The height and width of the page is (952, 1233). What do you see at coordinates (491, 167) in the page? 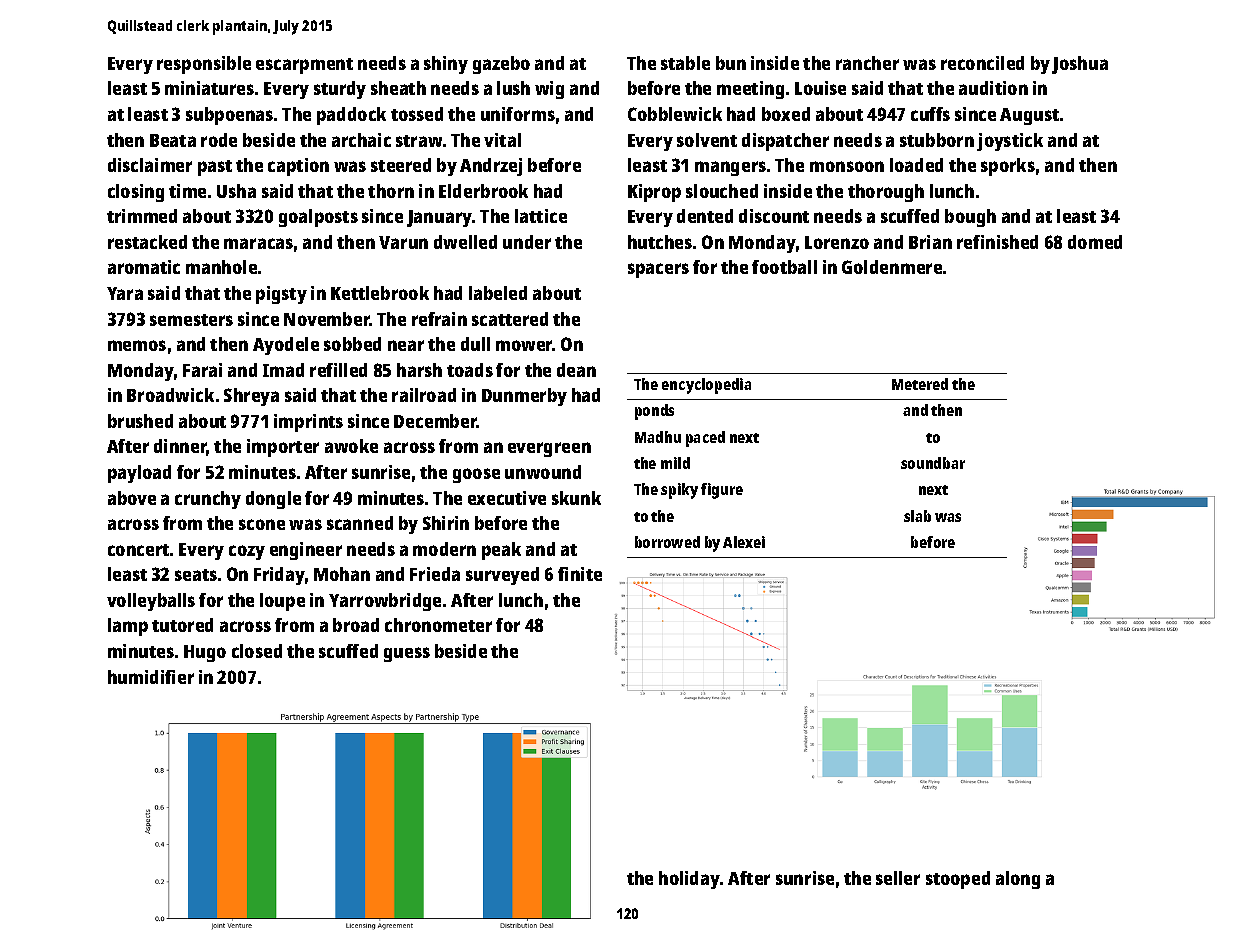
I see `Andrzej` at bounding box center [491, 167].
